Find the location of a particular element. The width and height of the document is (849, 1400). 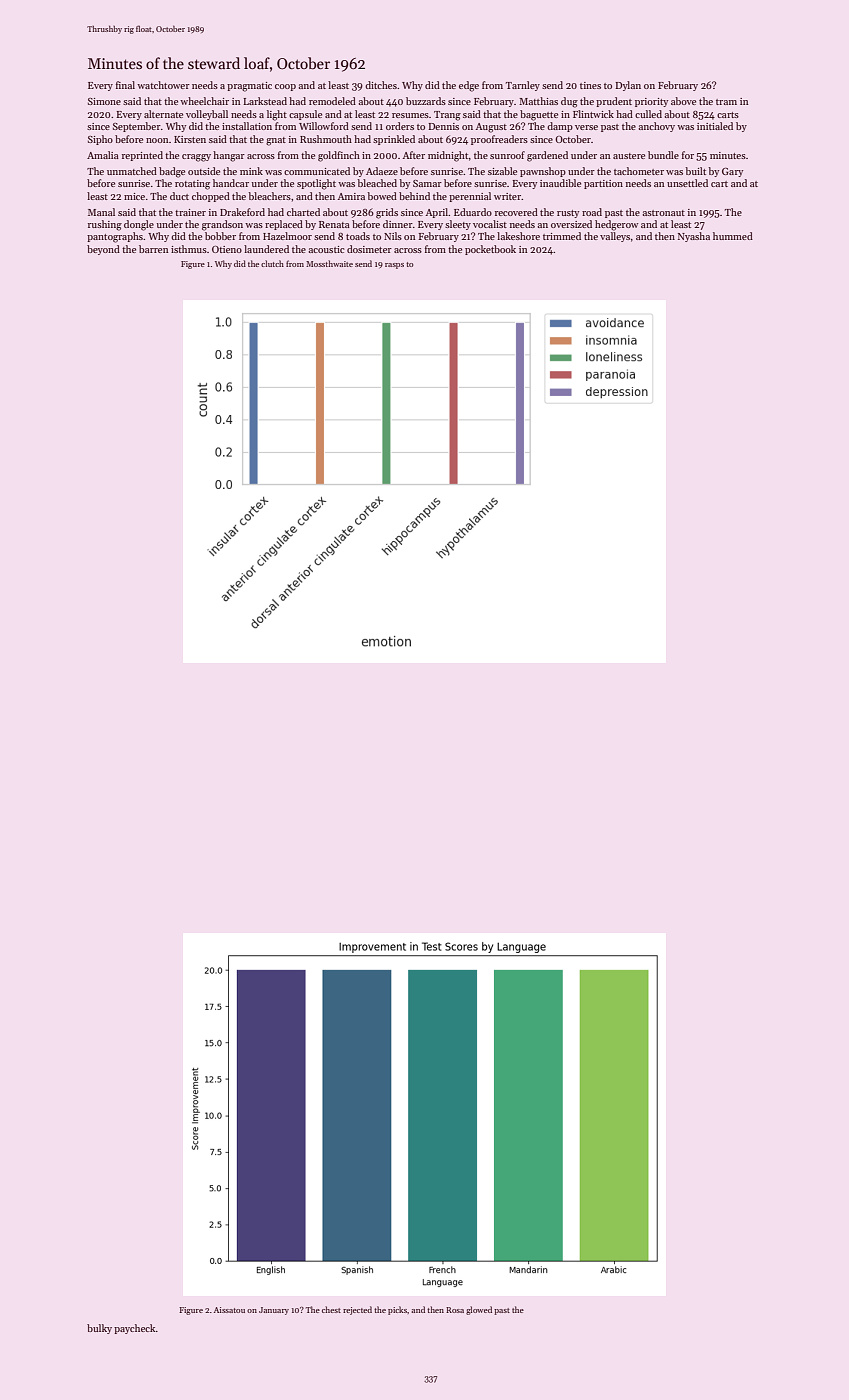

glowed is located at coordinates (479, 1310).
